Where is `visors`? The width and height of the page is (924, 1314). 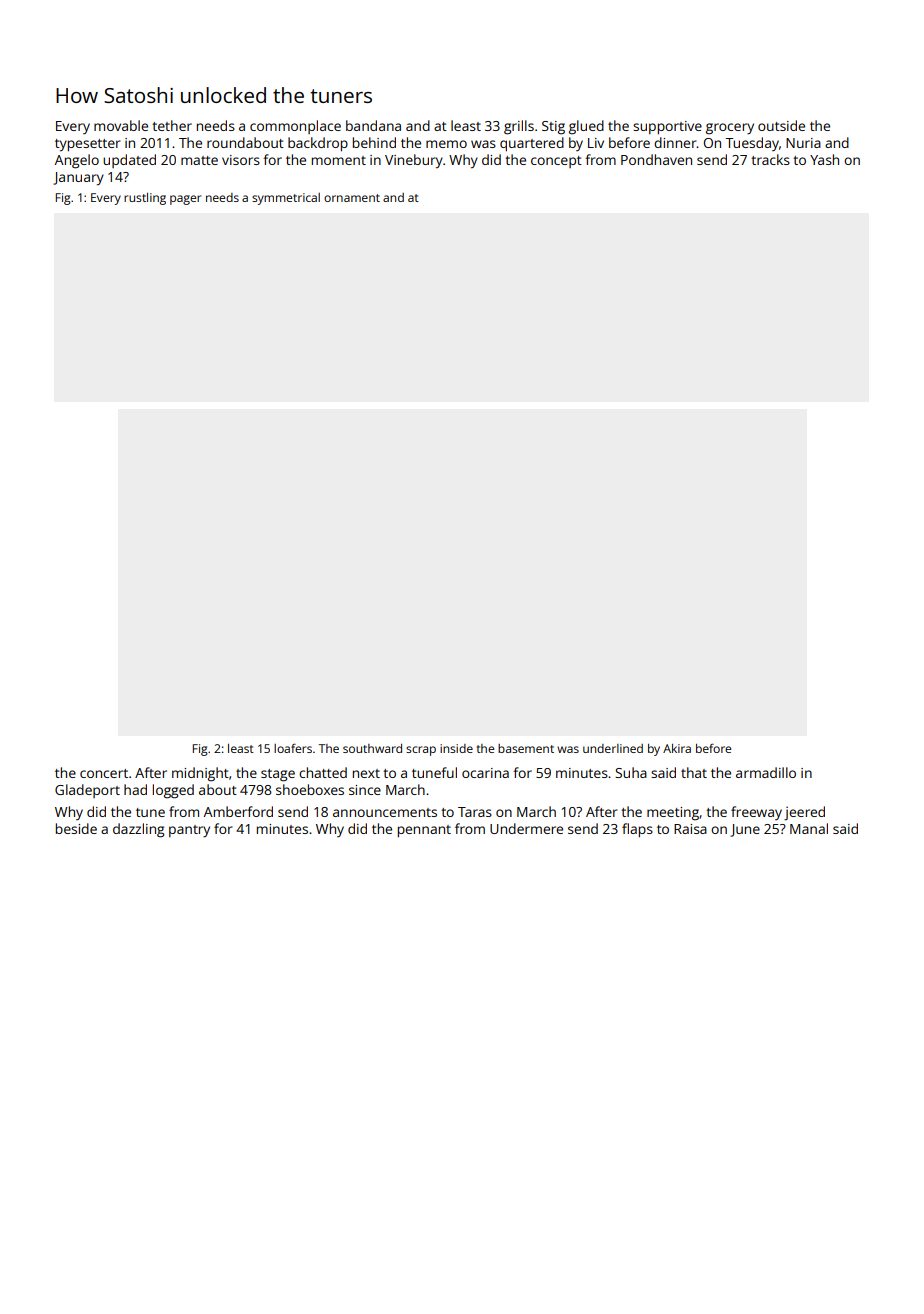 visors is located at coordinates (241, 160).
